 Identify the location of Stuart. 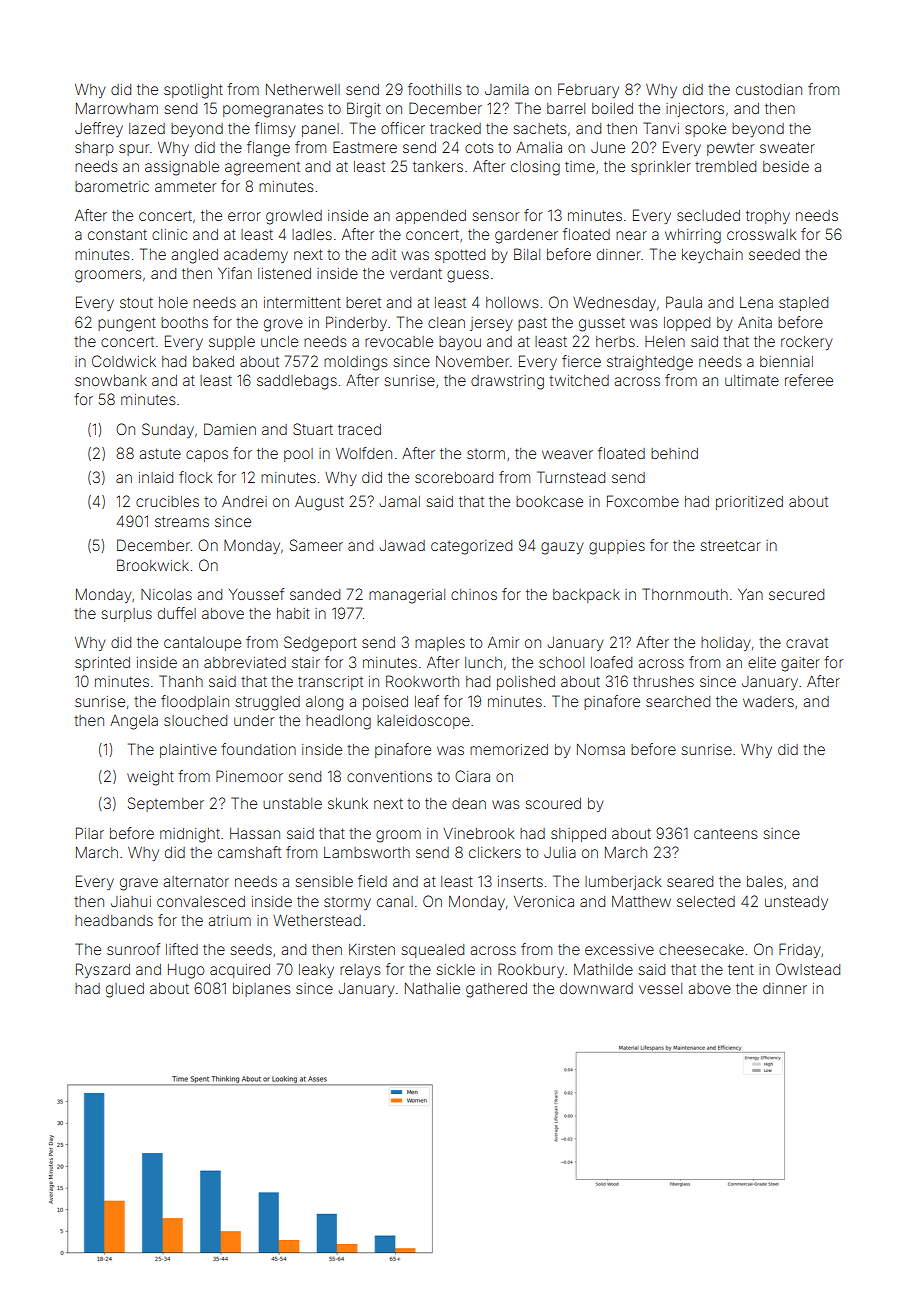
(313, 429).
